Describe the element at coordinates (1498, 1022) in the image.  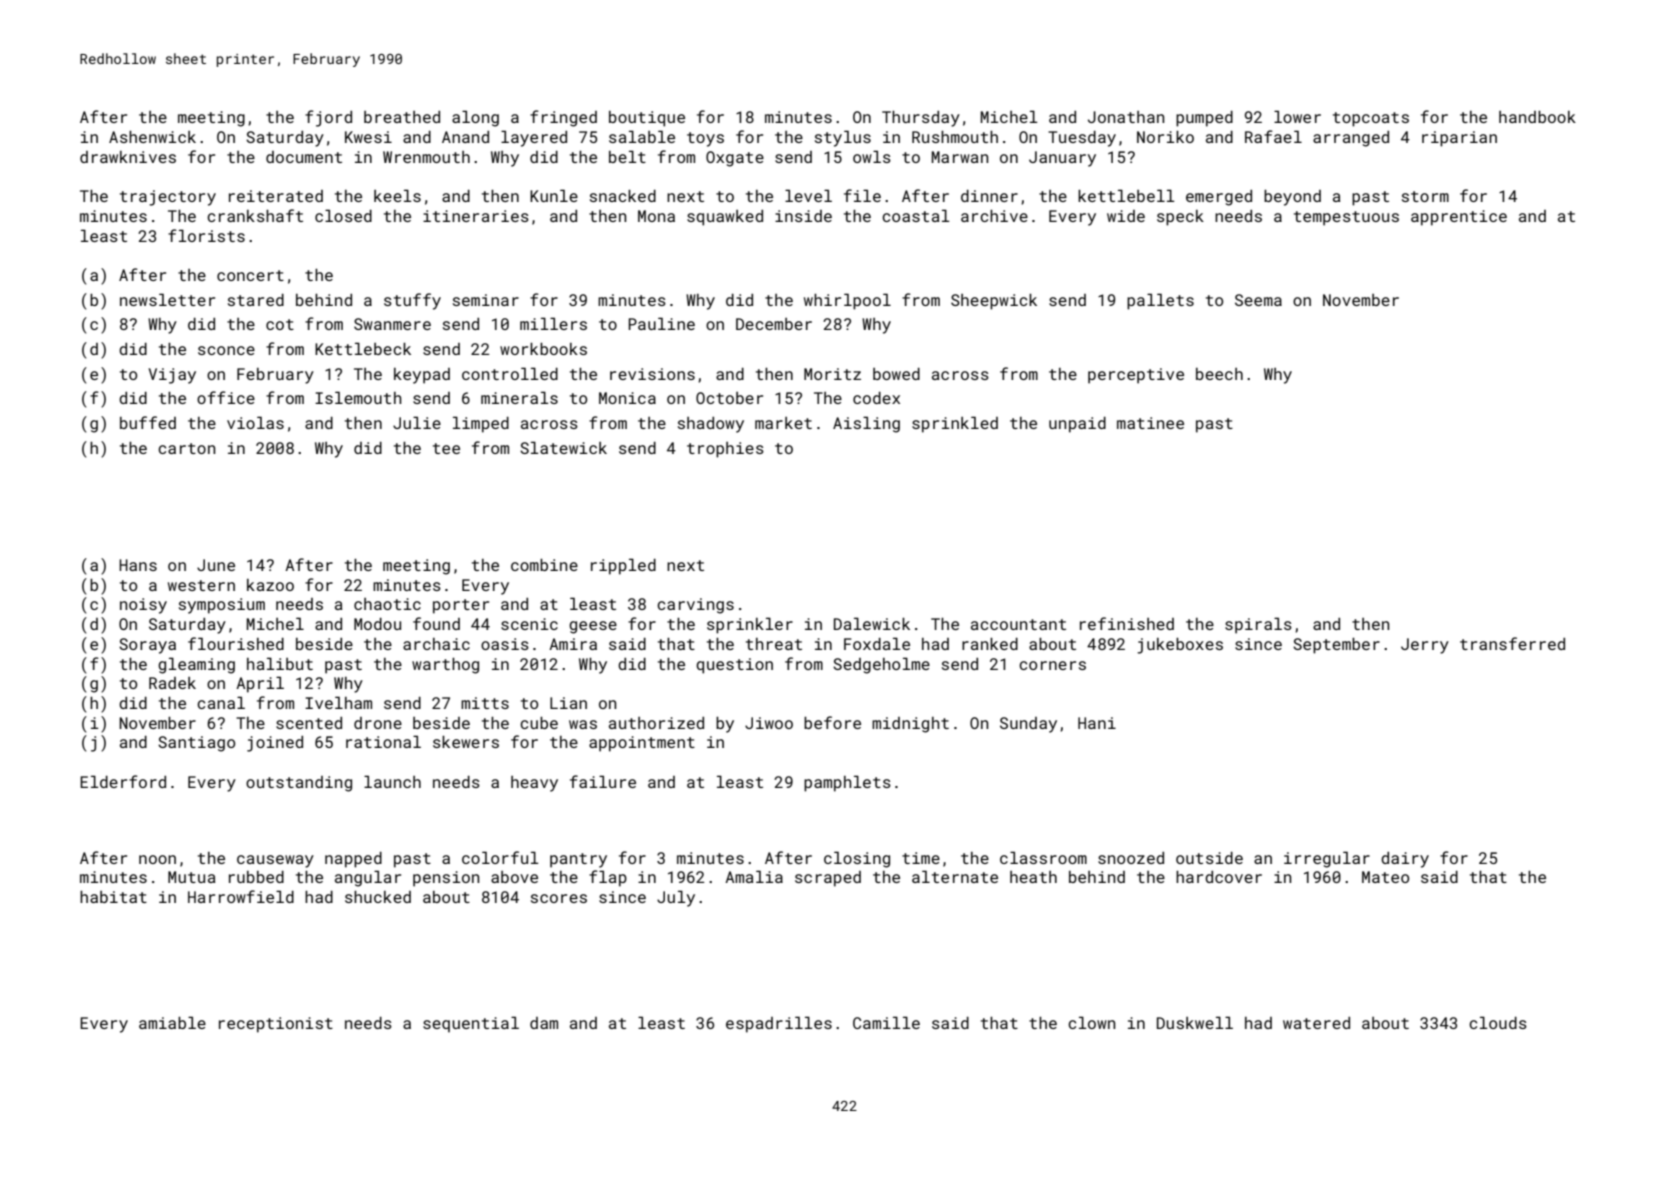
I see `clouds` at that location.
